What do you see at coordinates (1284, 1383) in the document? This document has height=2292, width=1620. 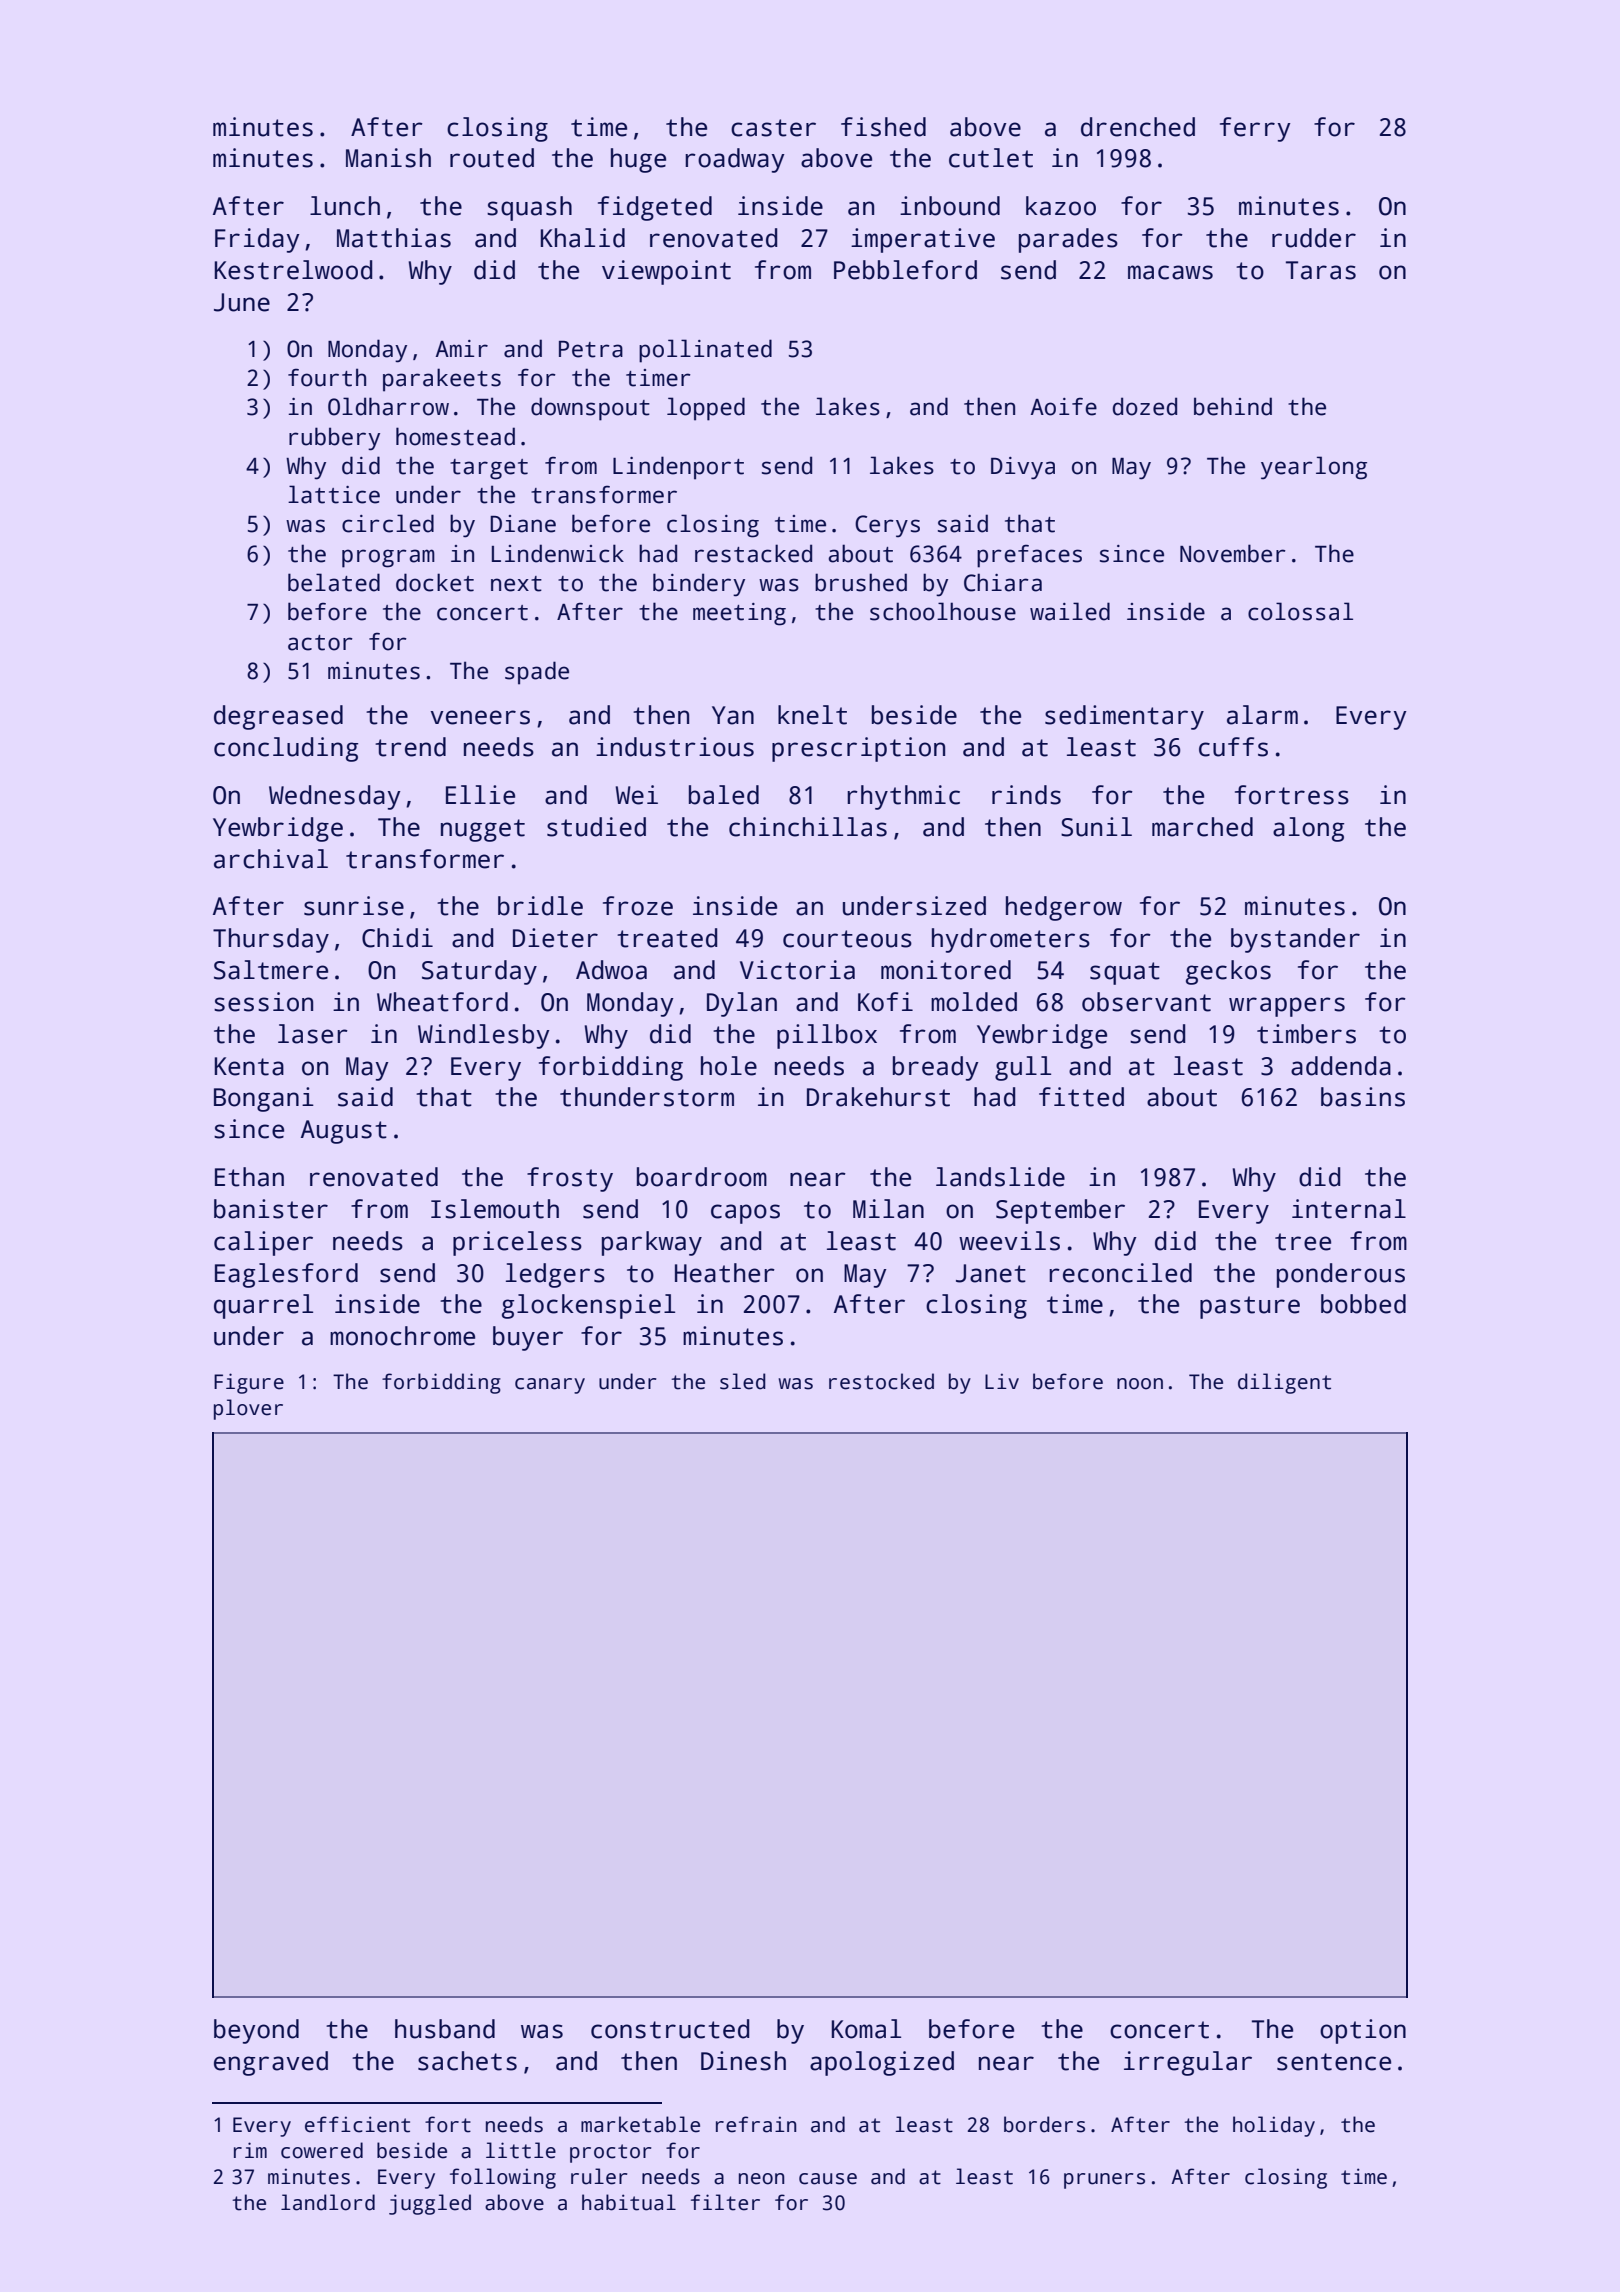 I see `diligent` at bounding box center [1284, 1383].
